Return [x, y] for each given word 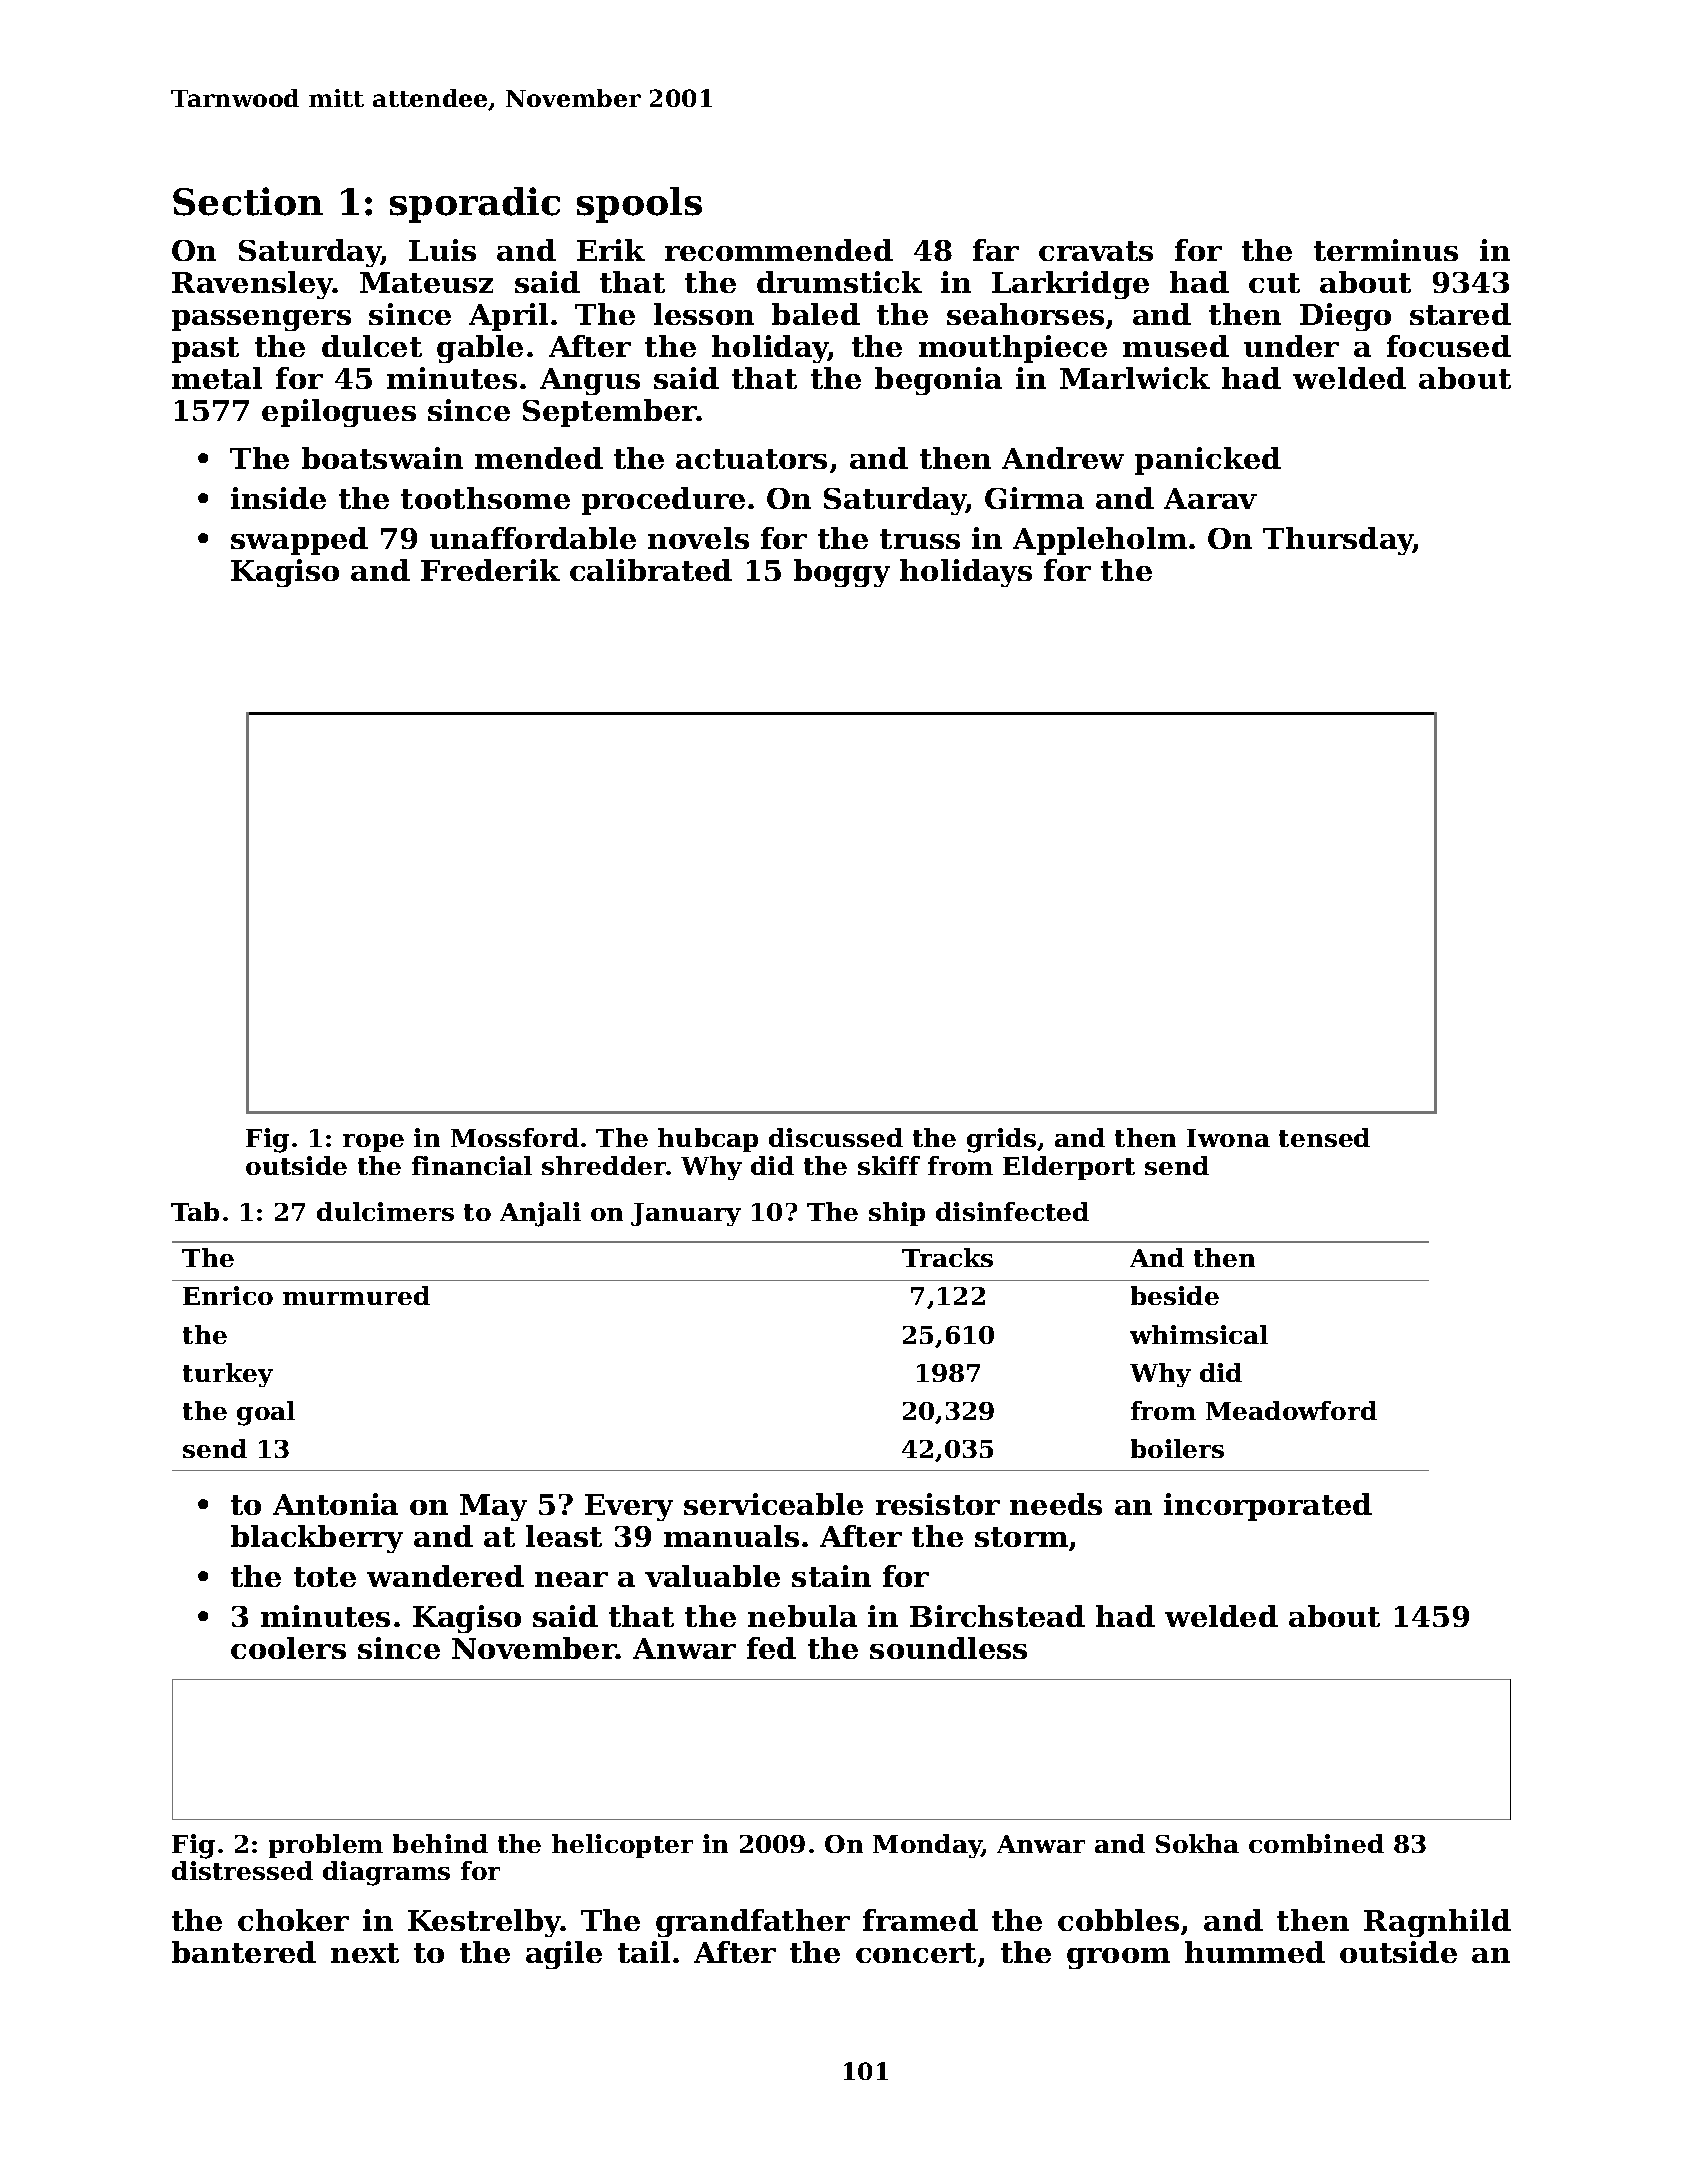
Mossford [515, 1137]
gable [480, 349]
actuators [751, 459]
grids [1001, 1140]
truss [920, 539]
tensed [1324, 1137]
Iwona [1228, 1138]
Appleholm [1100, 541]
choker [293, 1920]
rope [373, 1143]
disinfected [1012, 1211]
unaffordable [533, 538]
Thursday [1338, 541]
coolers [288, 1648]
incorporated [1268, 1507]
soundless [948, 1648]
